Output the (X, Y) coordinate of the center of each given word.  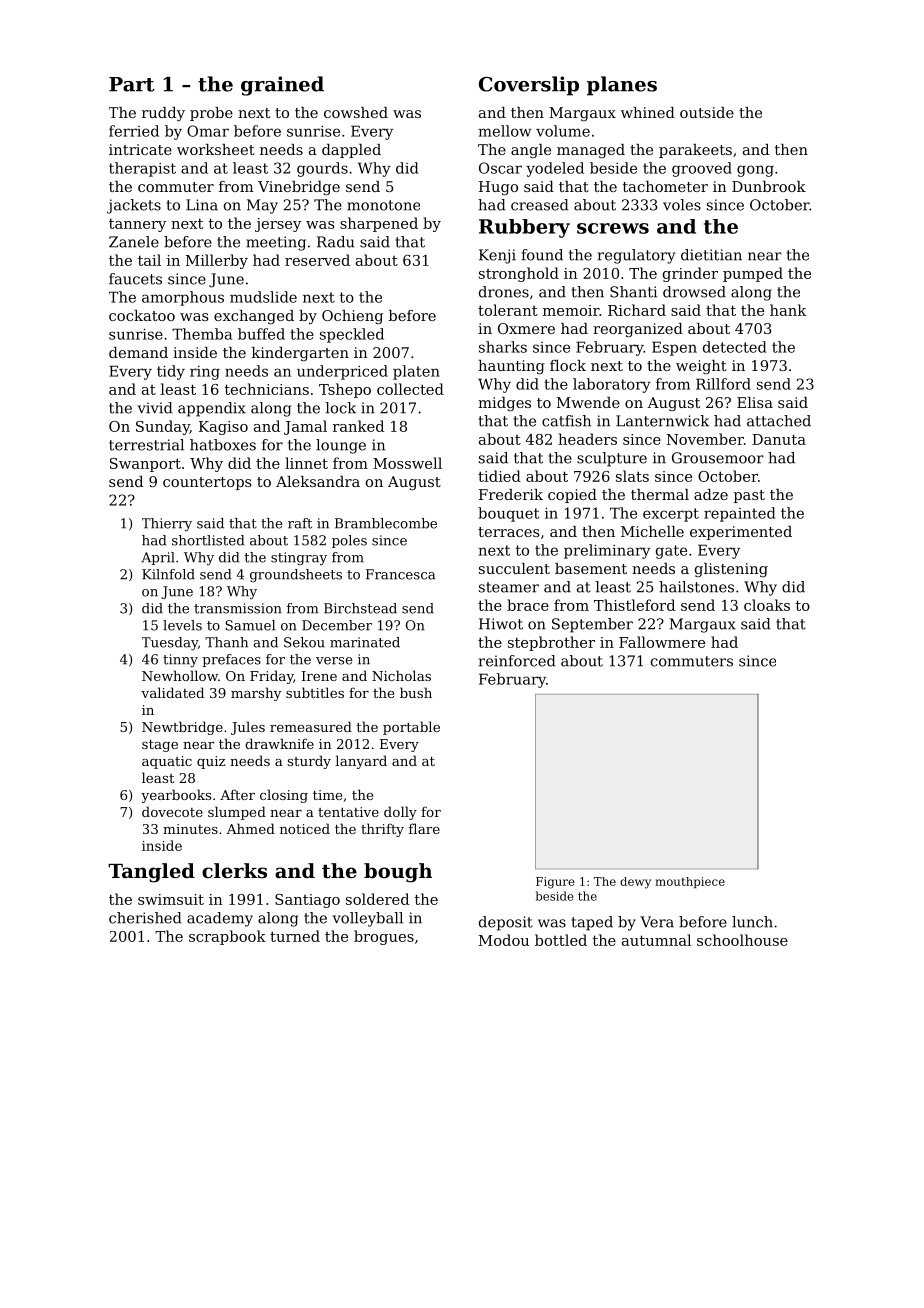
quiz (211, 762)
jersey (278, 225)
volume (563, 131)
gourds (322, 169)
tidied (499, 476)
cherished (145, 918)
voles (682, 205)
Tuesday (170, 643)
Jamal (305, 427)
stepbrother (551, 643)
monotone (383, 205)
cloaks (767, 605)
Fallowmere (662, 642)
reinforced (517, 661)
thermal (660, 494)
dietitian (711, 255)
